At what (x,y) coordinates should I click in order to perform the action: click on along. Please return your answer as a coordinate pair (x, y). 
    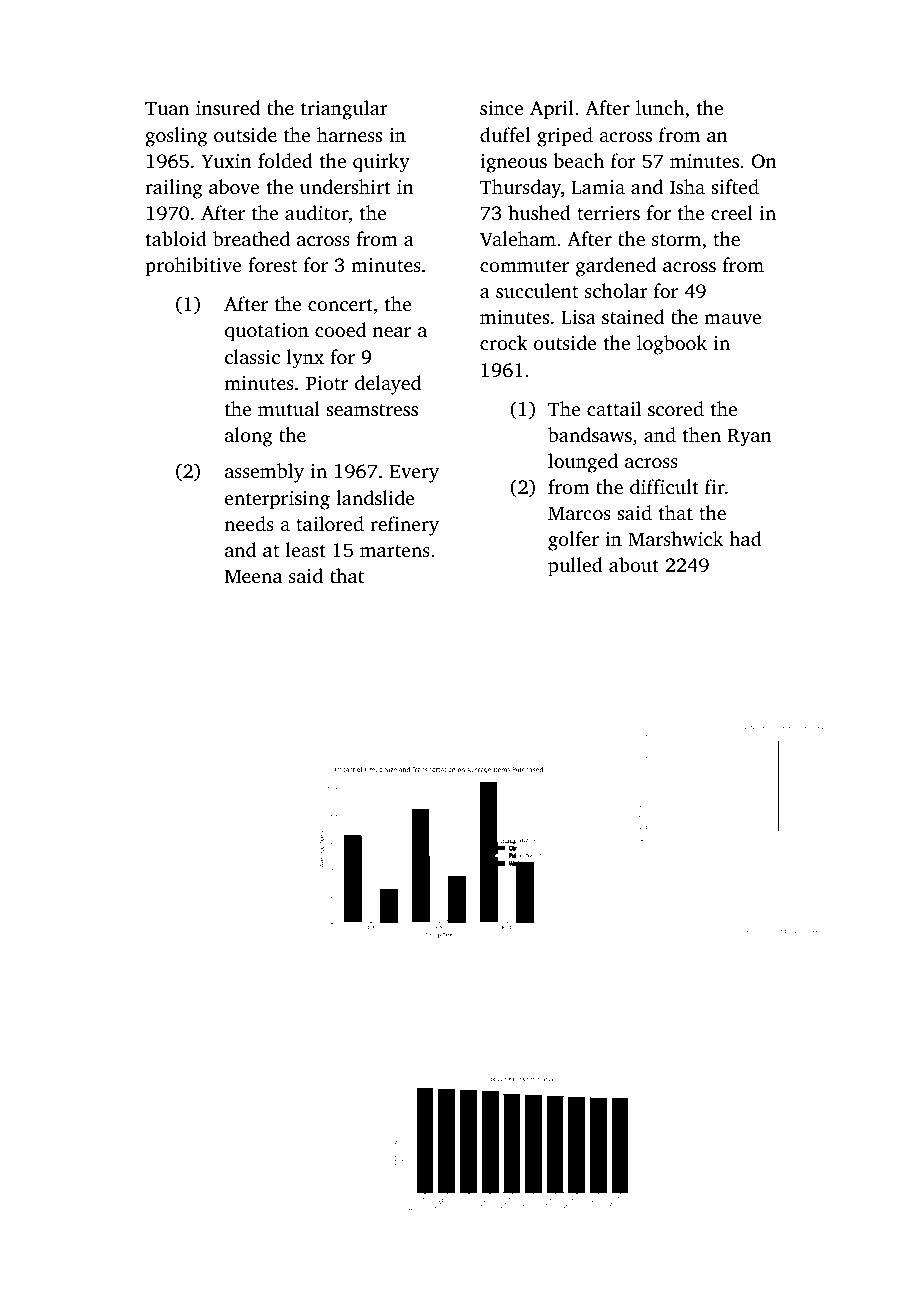
    Looking at the image, I should click on (249, 437).
